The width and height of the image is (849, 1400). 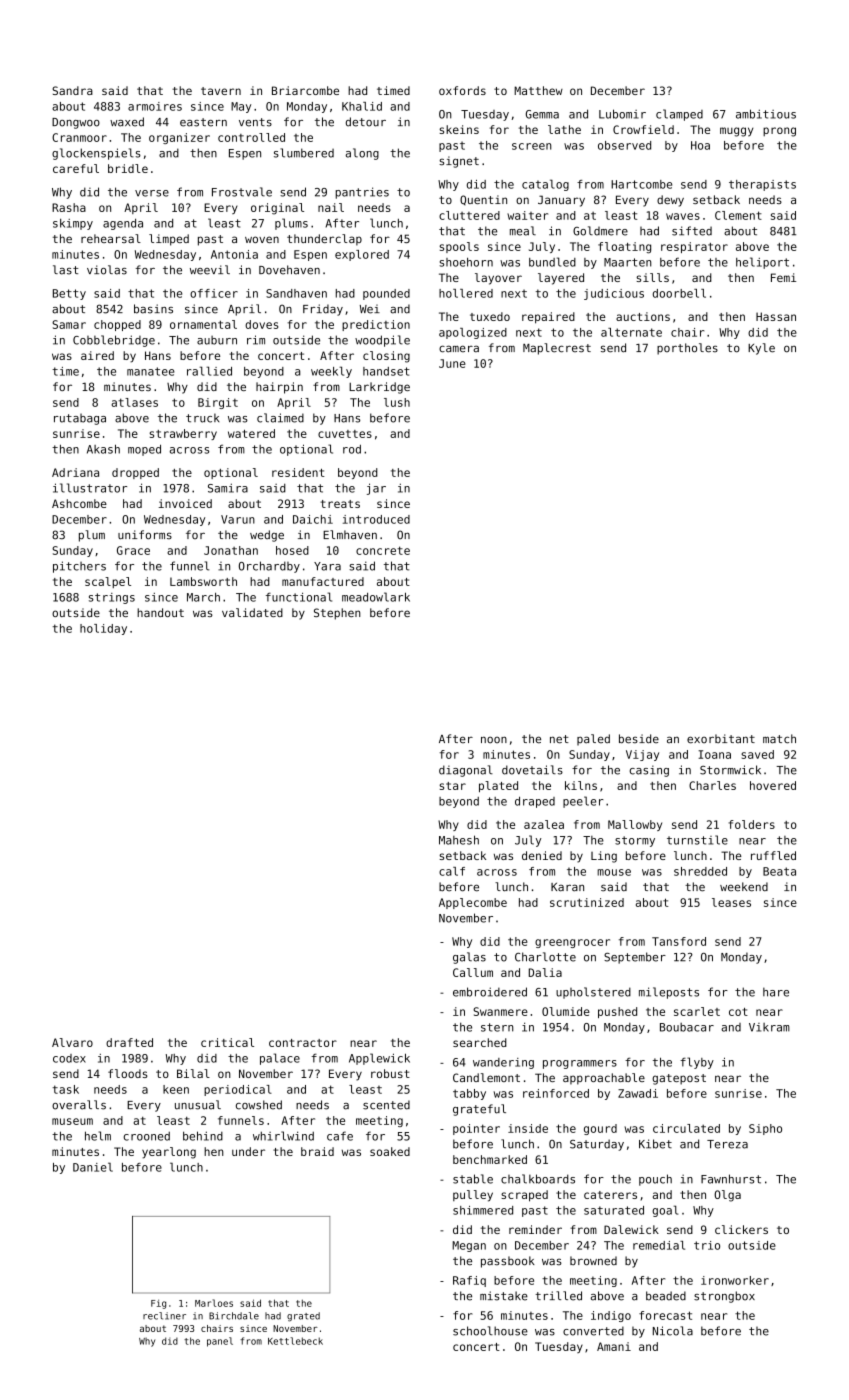 I want to click on Maplecrest, so click(x=557, y=349).
